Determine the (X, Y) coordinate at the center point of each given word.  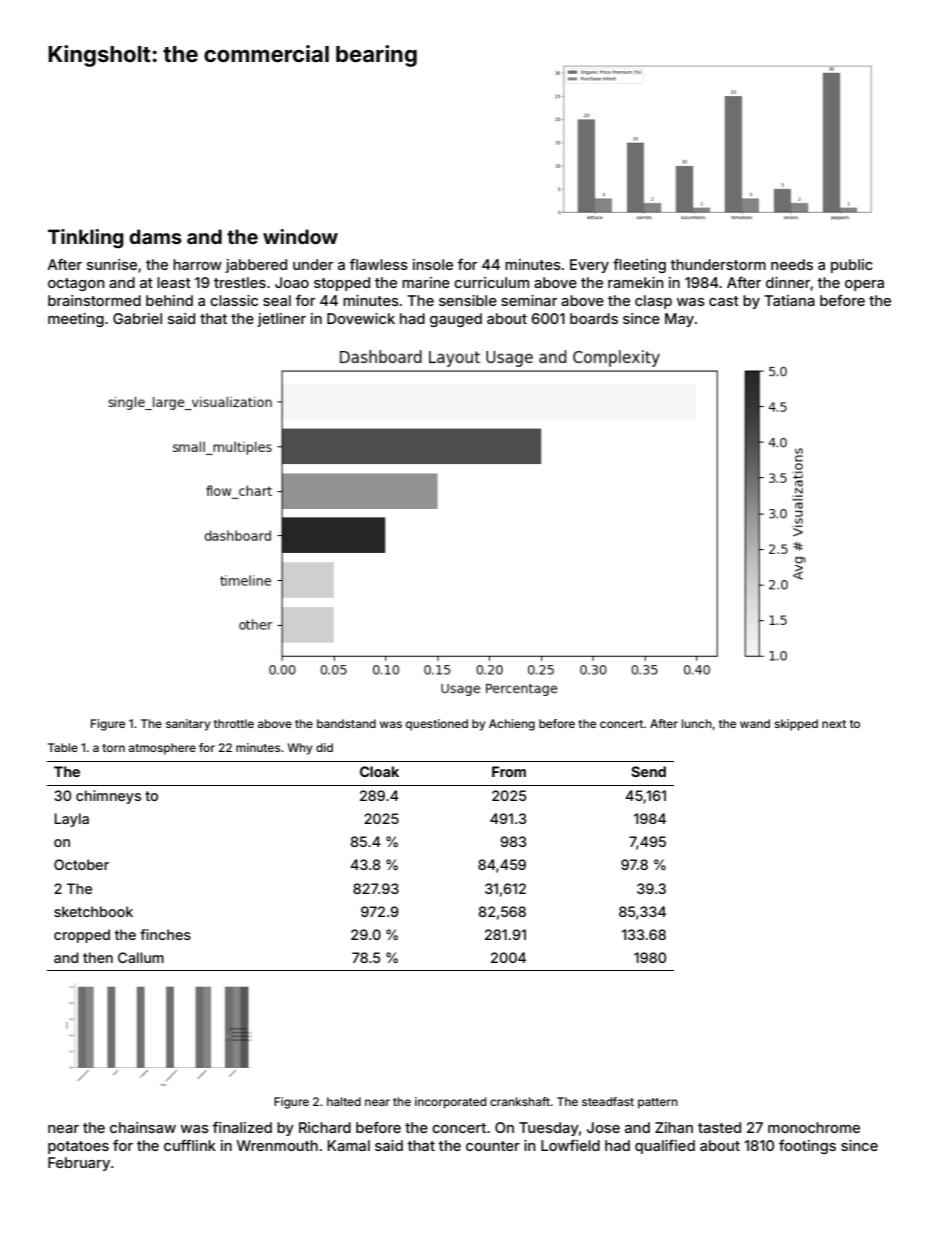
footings (807, 1146)
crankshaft (520, 1101)
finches (165, 934)
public (852, 266)
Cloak (379, 771)
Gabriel (137, 318)
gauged (456, 320)
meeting (76, 320)
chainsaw (143, 1127)
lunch (697, 723)
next (834, 724)
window (300, 236)
